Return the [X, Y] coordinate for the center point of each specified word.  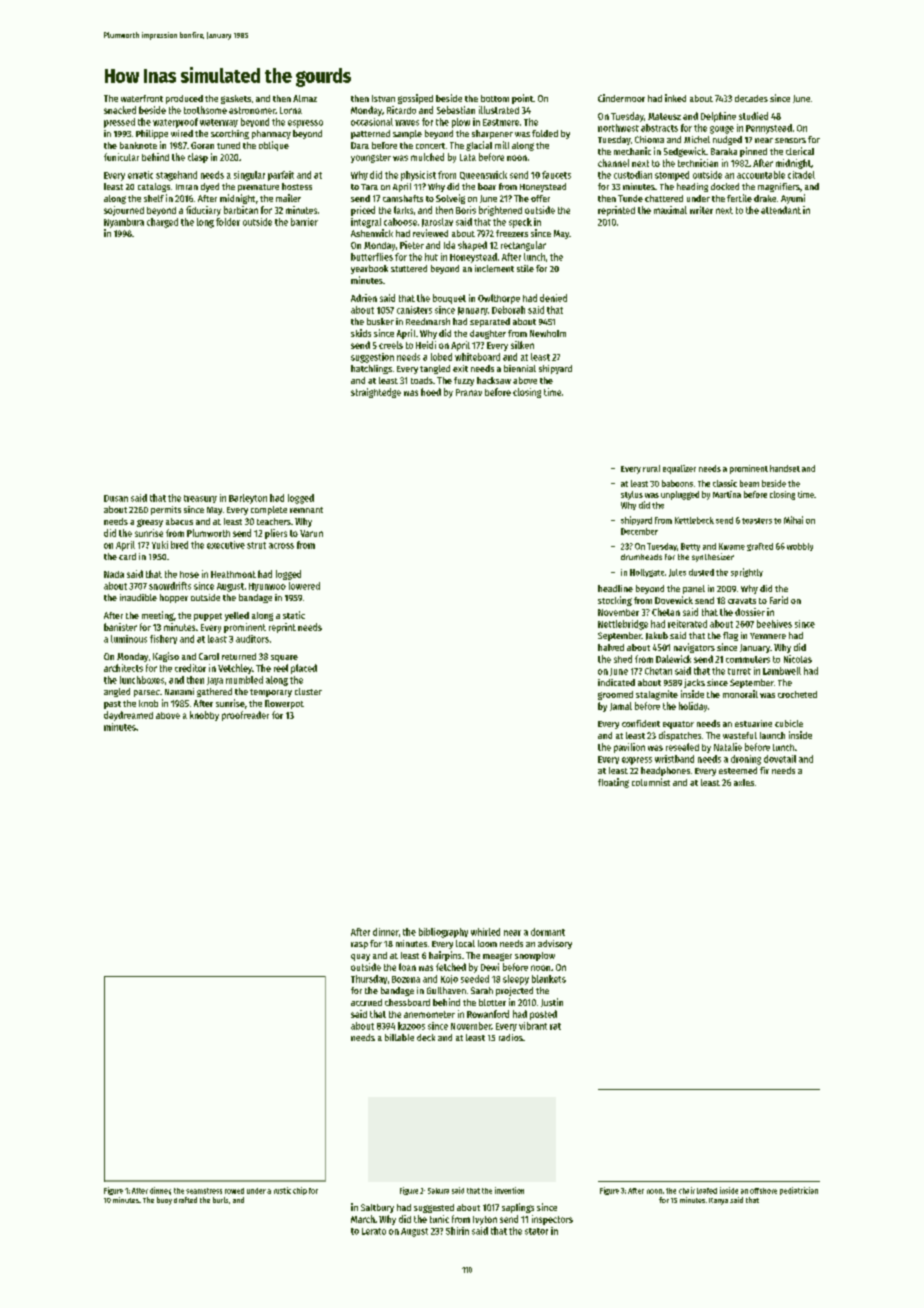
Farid [779, 600]
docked [725, 186]
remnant [306, 510]
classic [725, 483]
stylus [632, 495]
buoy [164, 1201]
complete [269, 510]
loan [407, 967]
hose [189, 574]
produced [184, 99]
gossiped [415, 99]
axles [744, 782]
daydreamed [128, 716]
